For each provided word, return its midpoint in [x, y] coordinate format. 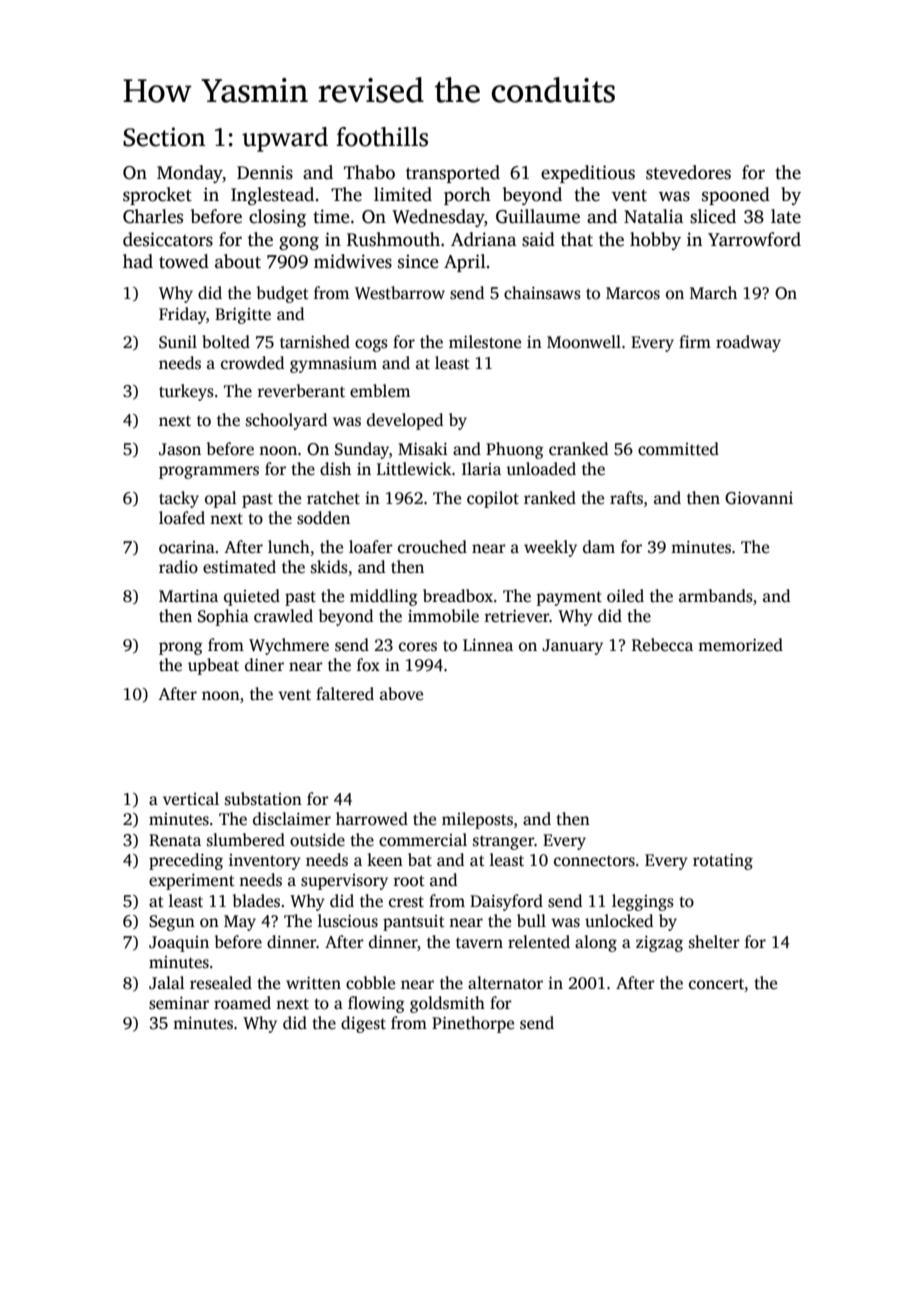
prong [181, 648]
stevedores [688, 172]
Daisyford [506, 902]
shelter [714, 942]
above [401, 694]
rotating [723, 862]
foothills [382, 137]
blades [256, 901]
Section [164, 137]
